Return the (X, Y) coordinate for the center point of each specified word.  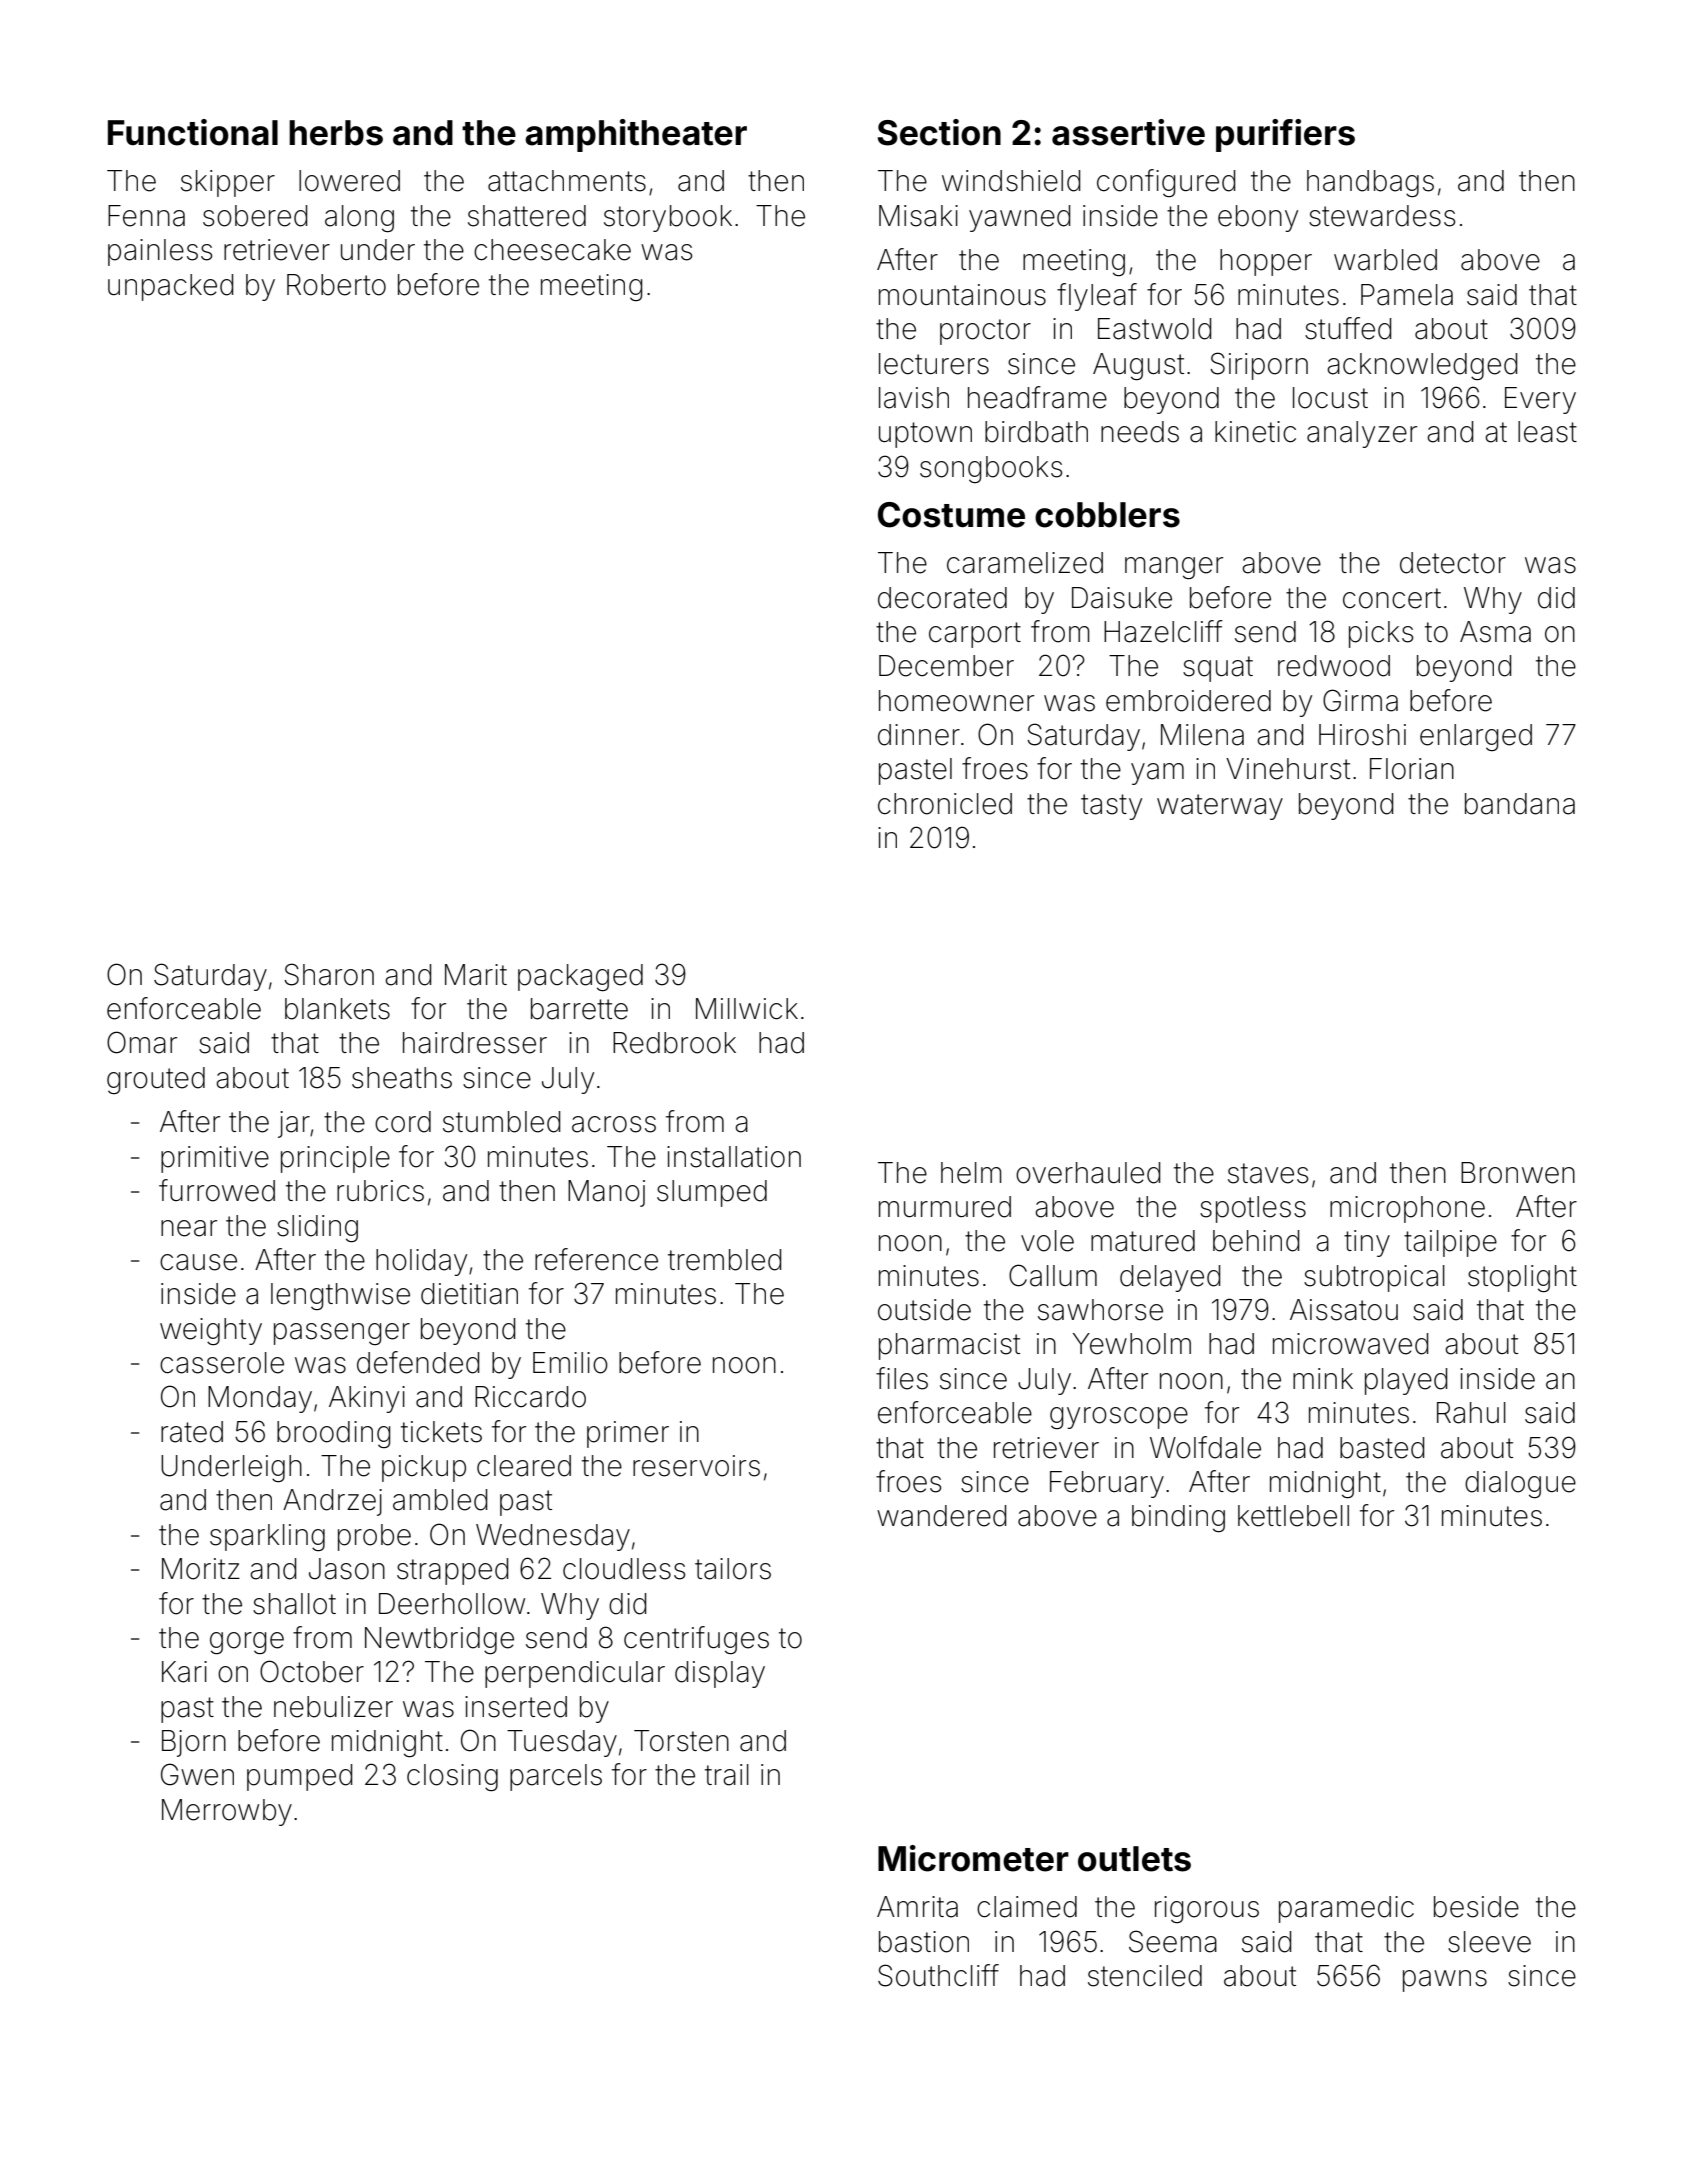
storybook (668, 218)
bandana (1520, 804)
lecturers (934, 364)
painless (160, 252)
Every (1540, 400)
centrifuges (696, 1640)
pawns (1445, 1981)
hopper (1266, 262)
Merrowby (227, 1812)
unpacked (171, 287)
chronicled (945, 804)
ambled (440, 1500)
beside (1476, 1907)
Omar (142, 1042)
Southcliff (938, 1975)
